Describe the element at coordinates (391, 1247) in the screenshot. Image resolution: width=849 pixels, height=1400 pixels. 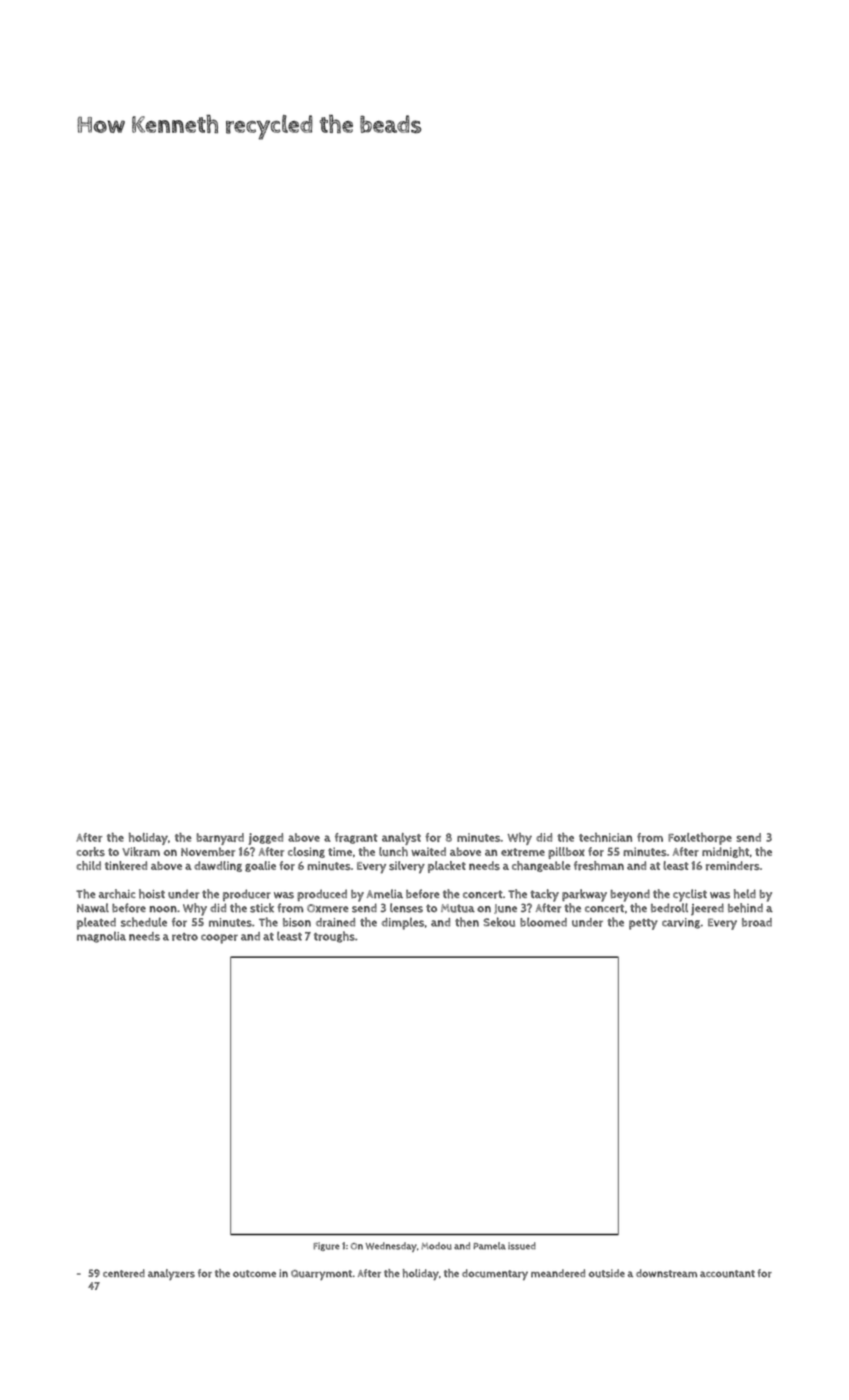
I see `Wednesday` at that location.
